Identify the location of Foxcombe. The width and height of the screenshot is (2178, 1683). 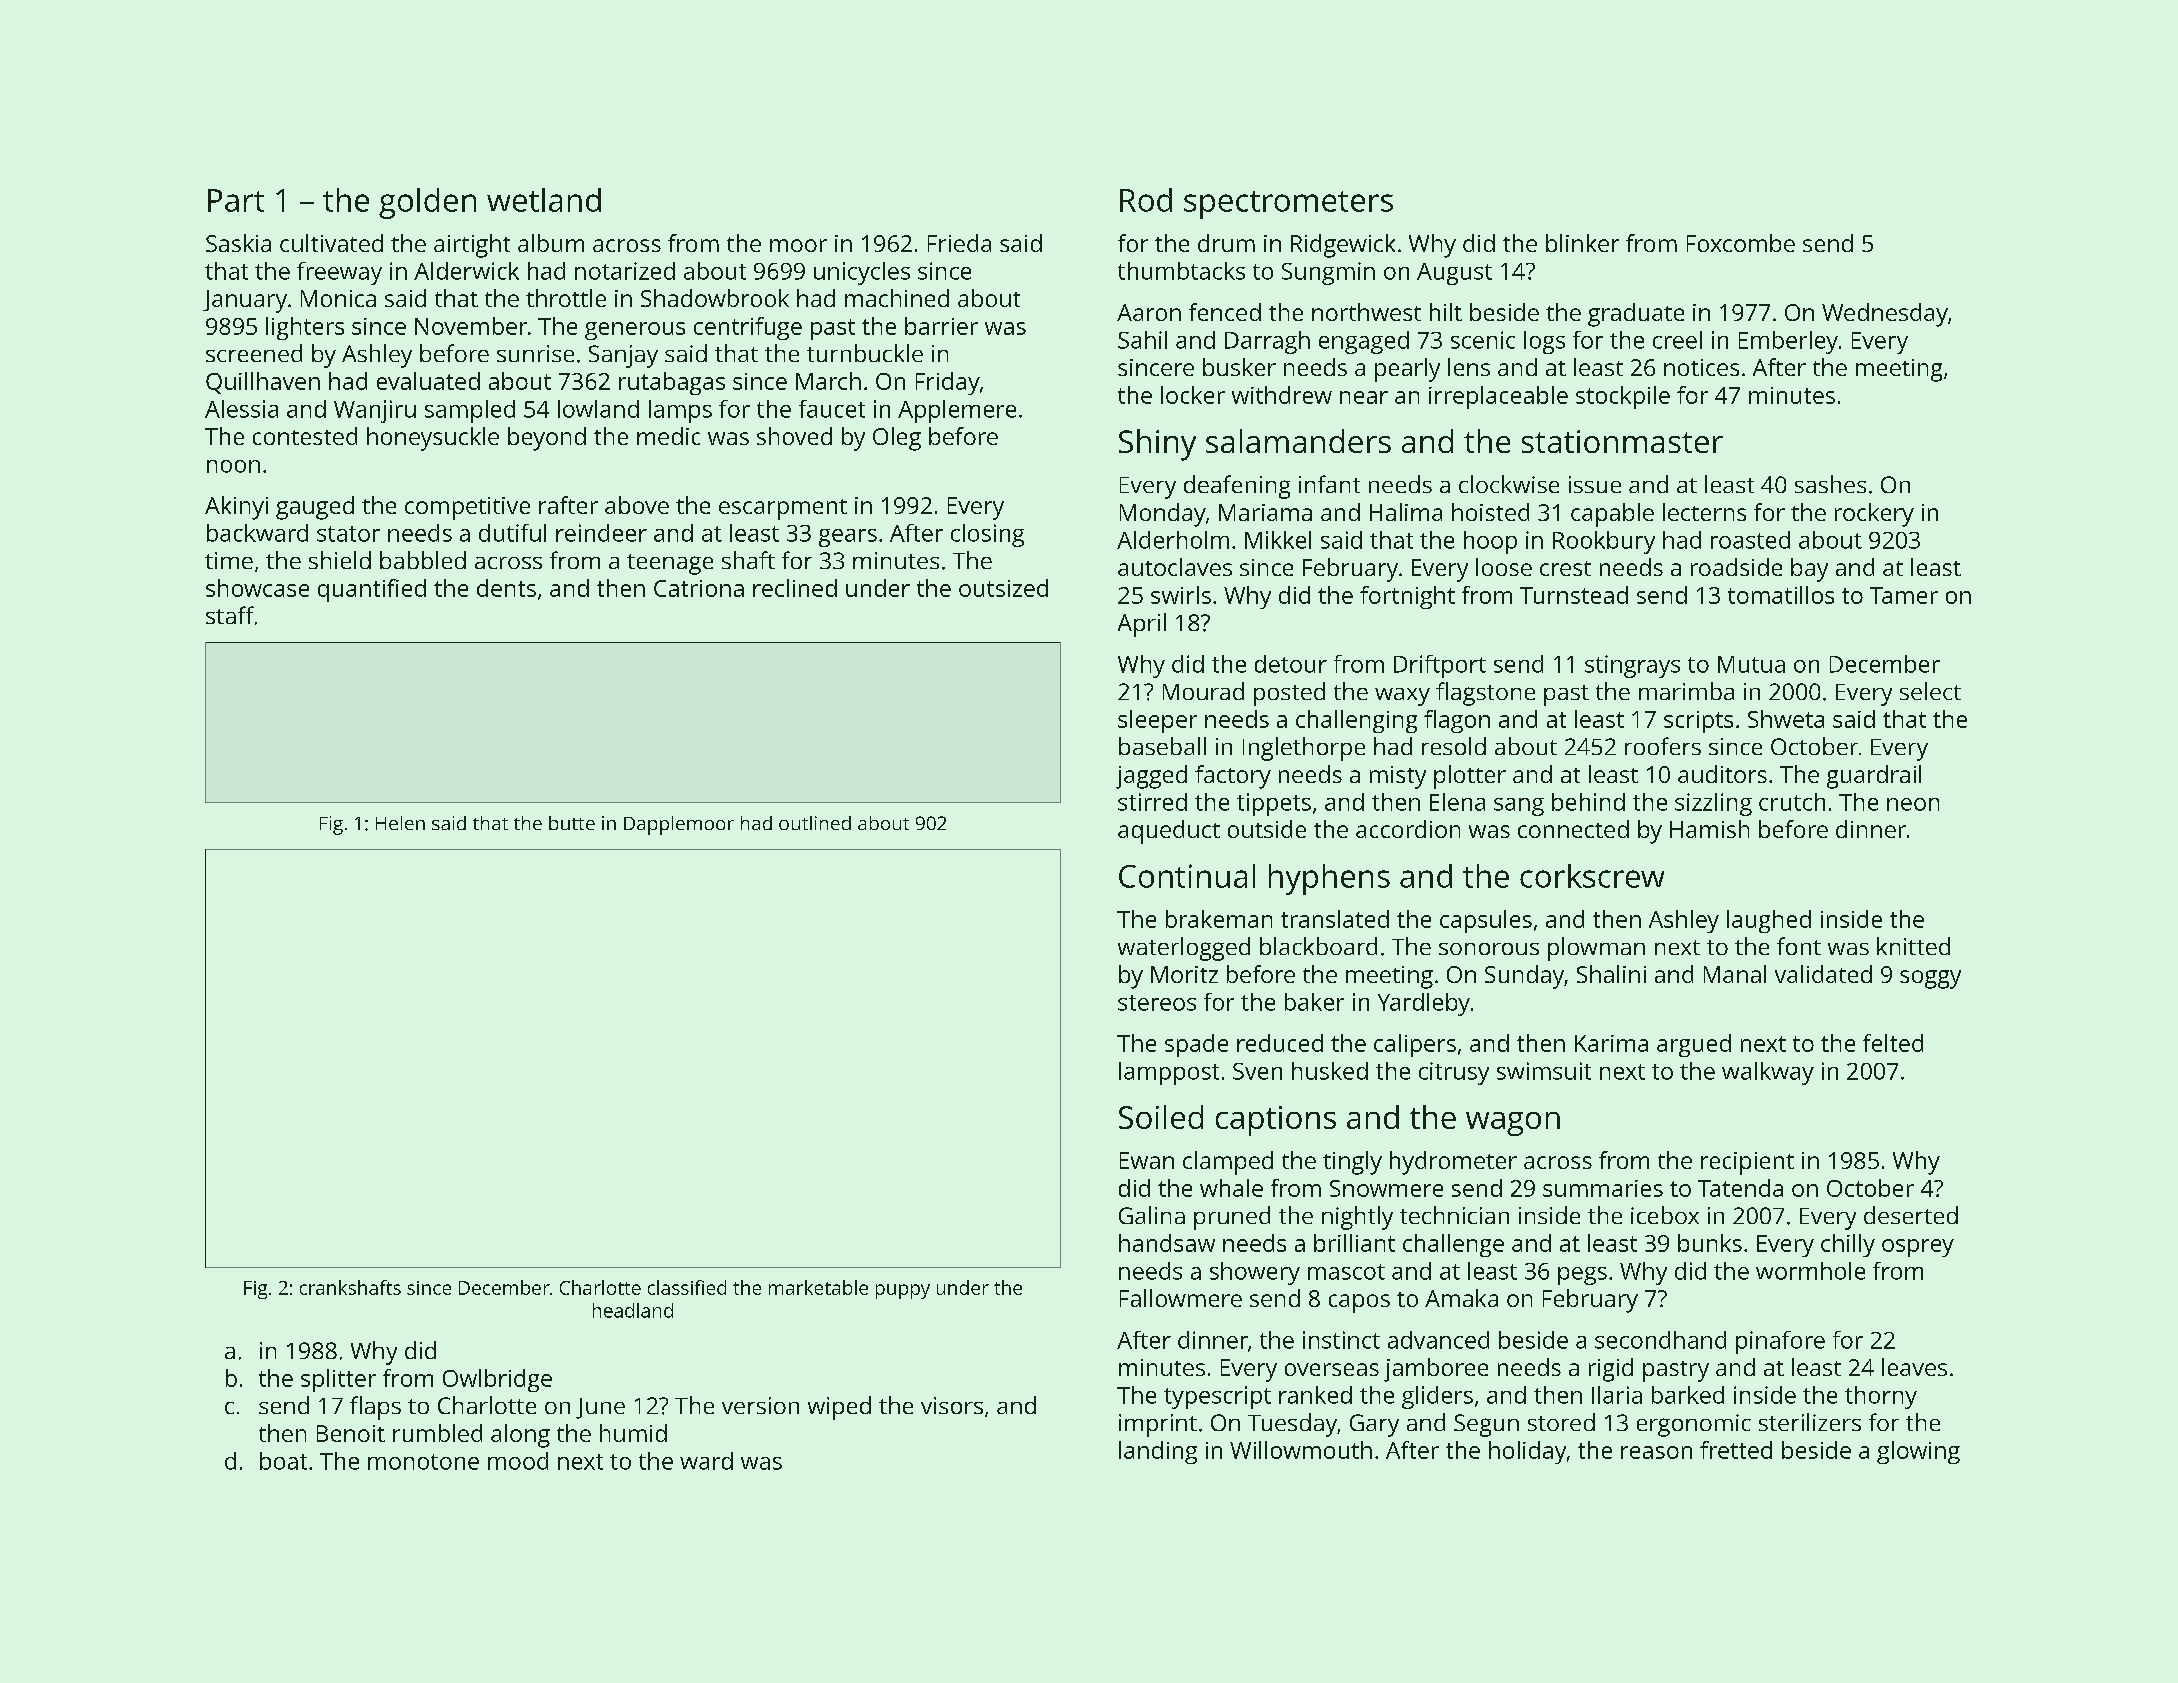
(1741, 243).
